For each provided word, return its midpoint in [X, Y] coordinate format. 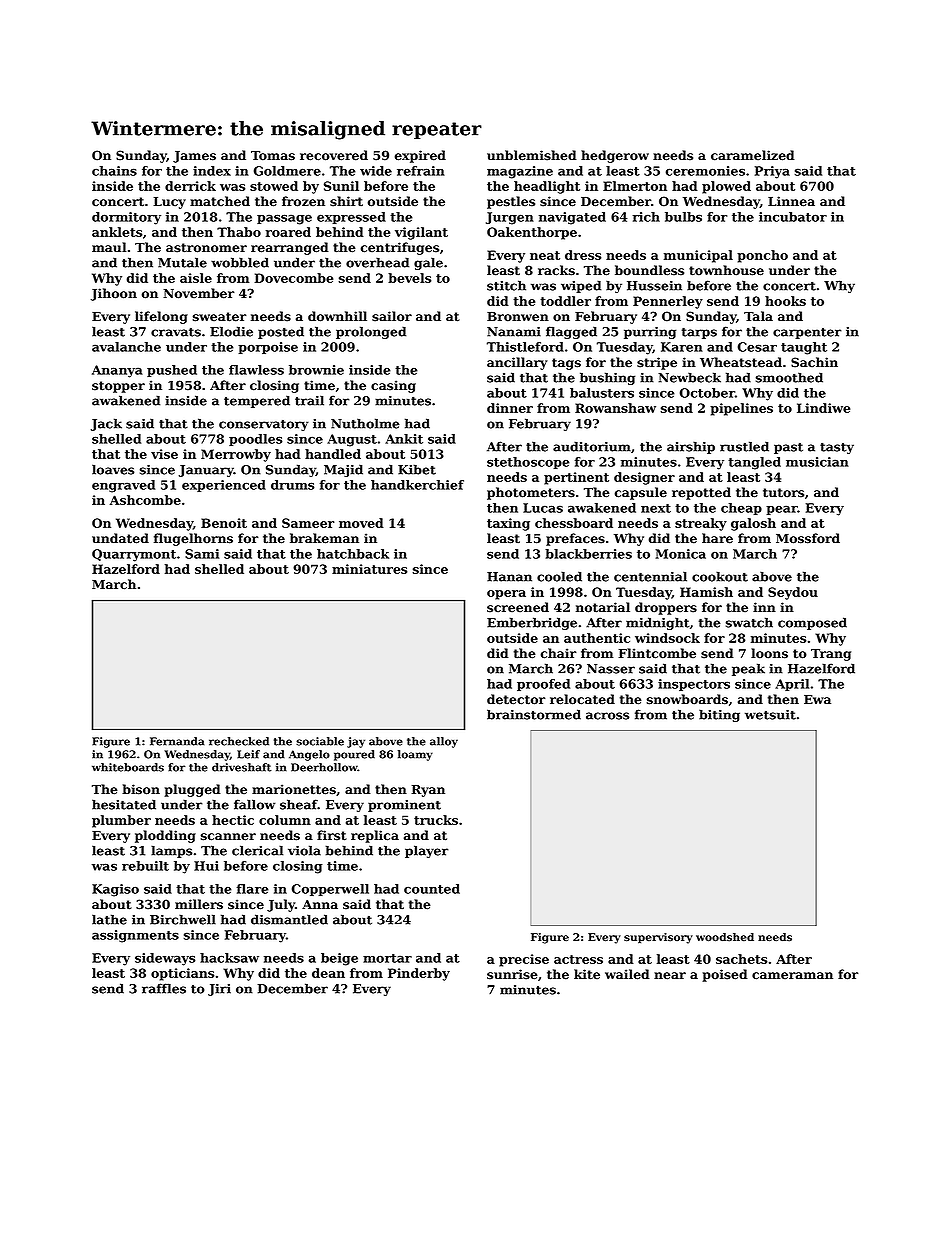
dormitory [126, 218]
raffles [164, 988]
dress [583, 255]
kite [587, 974]
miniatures [369, 569]
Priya [772, 172]
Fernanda [177, 741]
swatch [749, 622]
